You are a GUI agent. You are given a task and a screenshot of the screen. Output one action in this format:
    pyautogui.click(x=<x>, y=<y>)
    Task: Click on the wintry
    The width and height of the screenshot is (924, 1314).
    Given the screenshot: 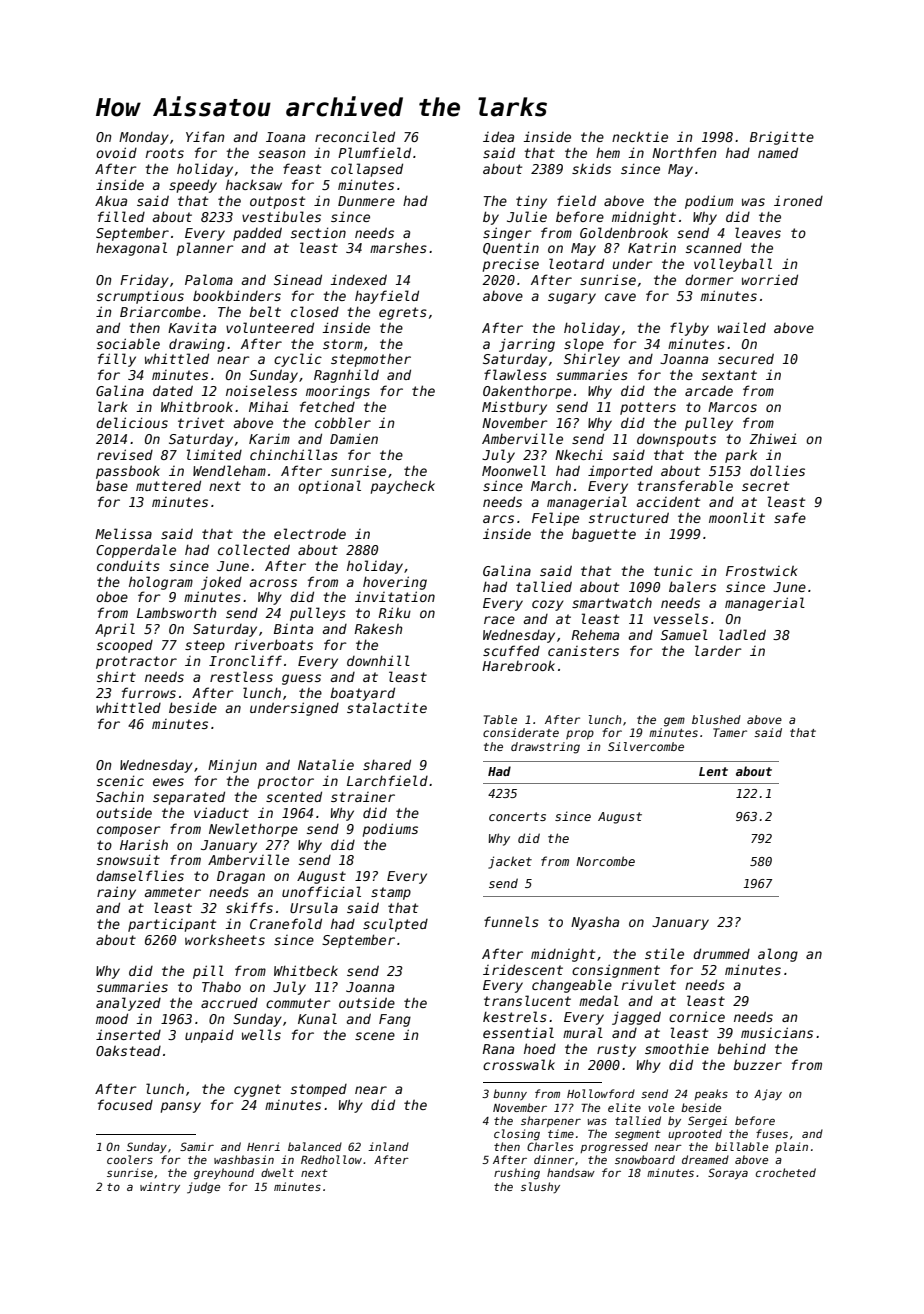 What is the action you would take?
    pyautogui.click(x=160, y=1187)
